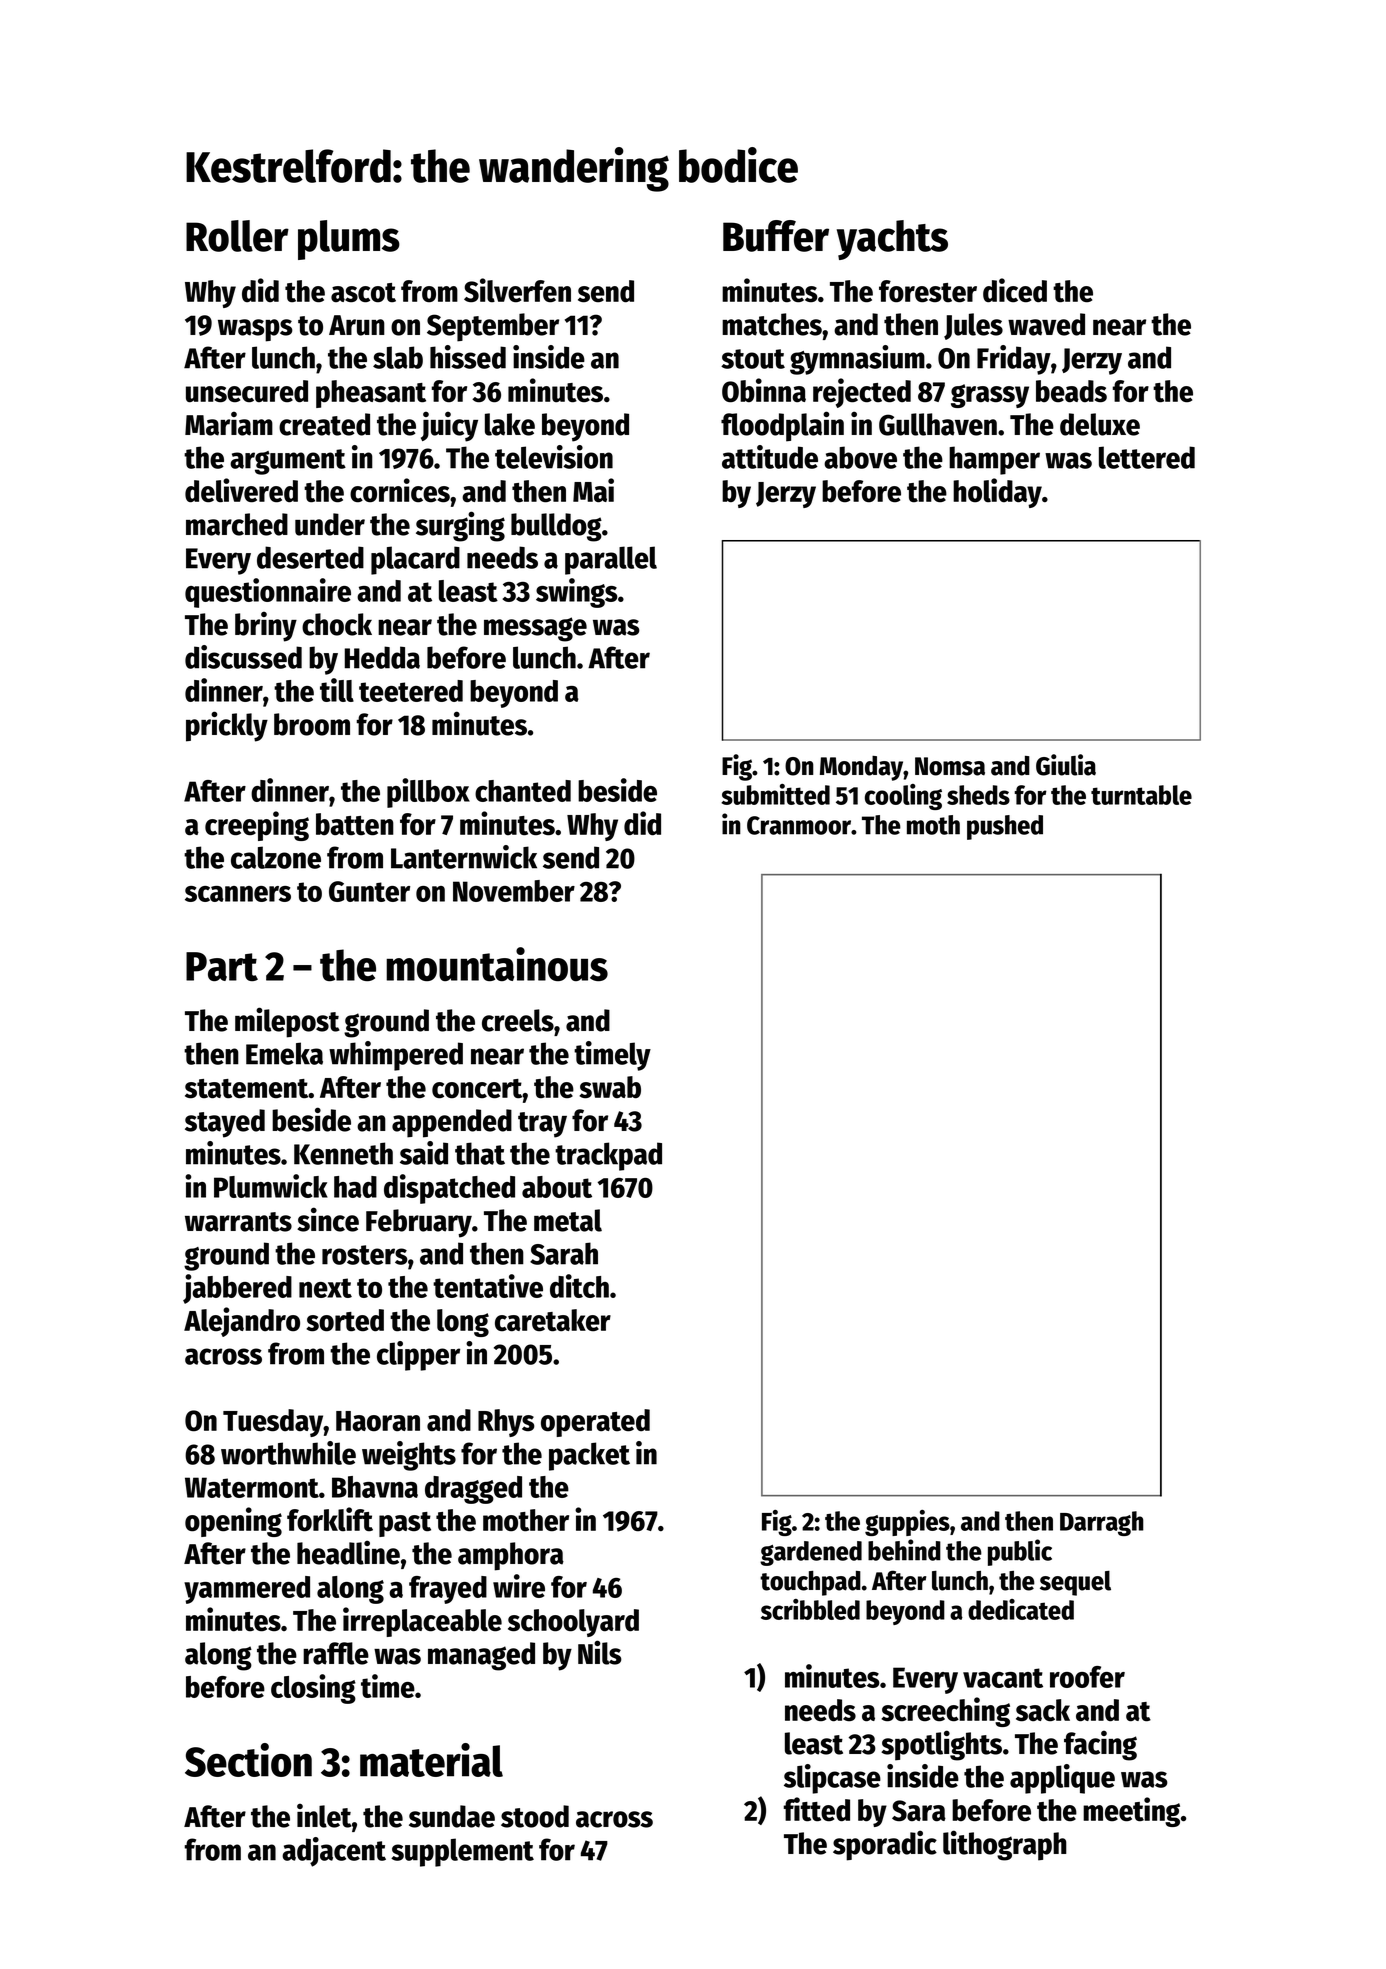  I want to click on touchpad, so click(810, 1583).
